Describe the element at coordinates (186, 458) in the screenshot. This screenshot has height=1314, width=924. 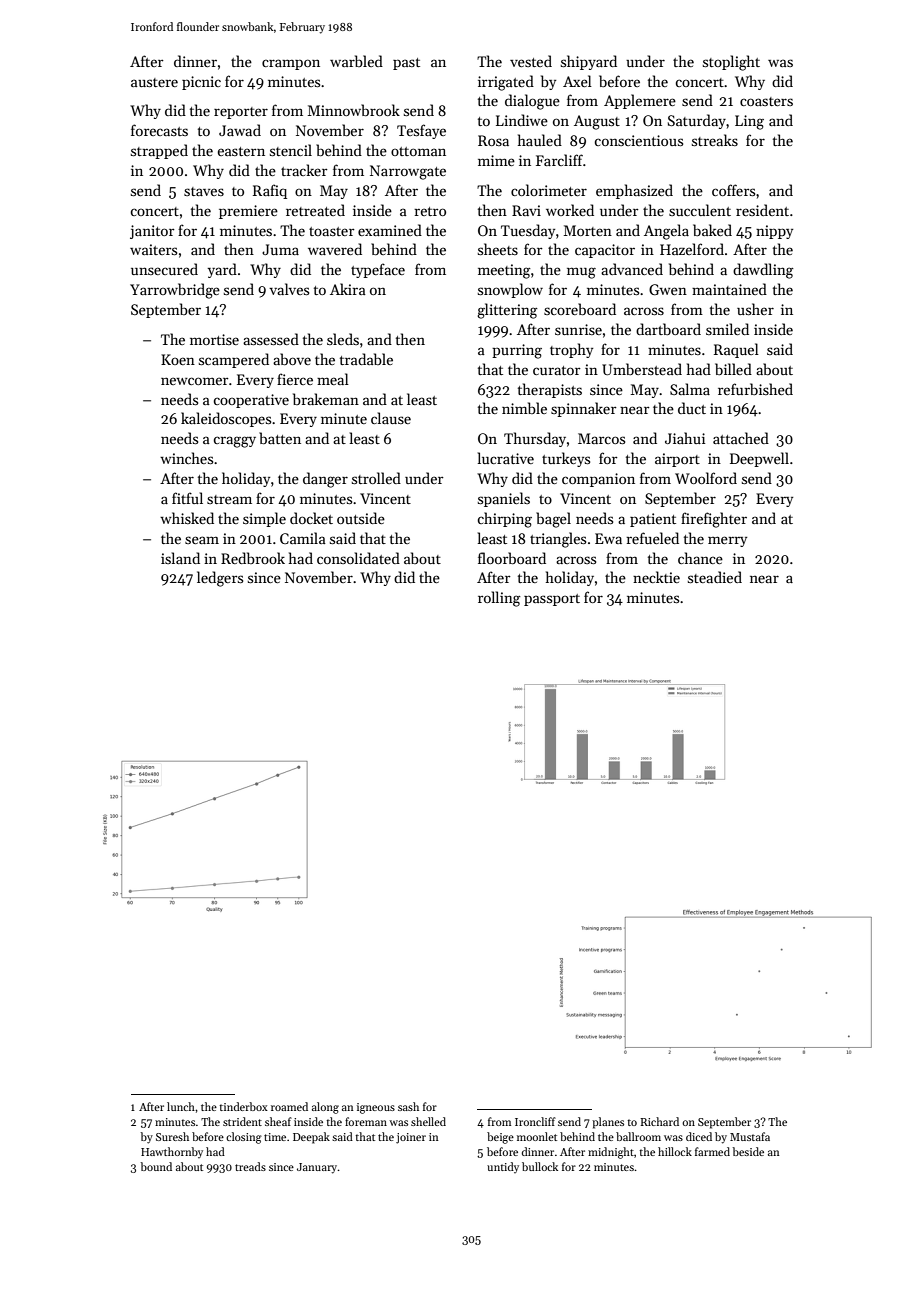
I see `winches` at that location.
